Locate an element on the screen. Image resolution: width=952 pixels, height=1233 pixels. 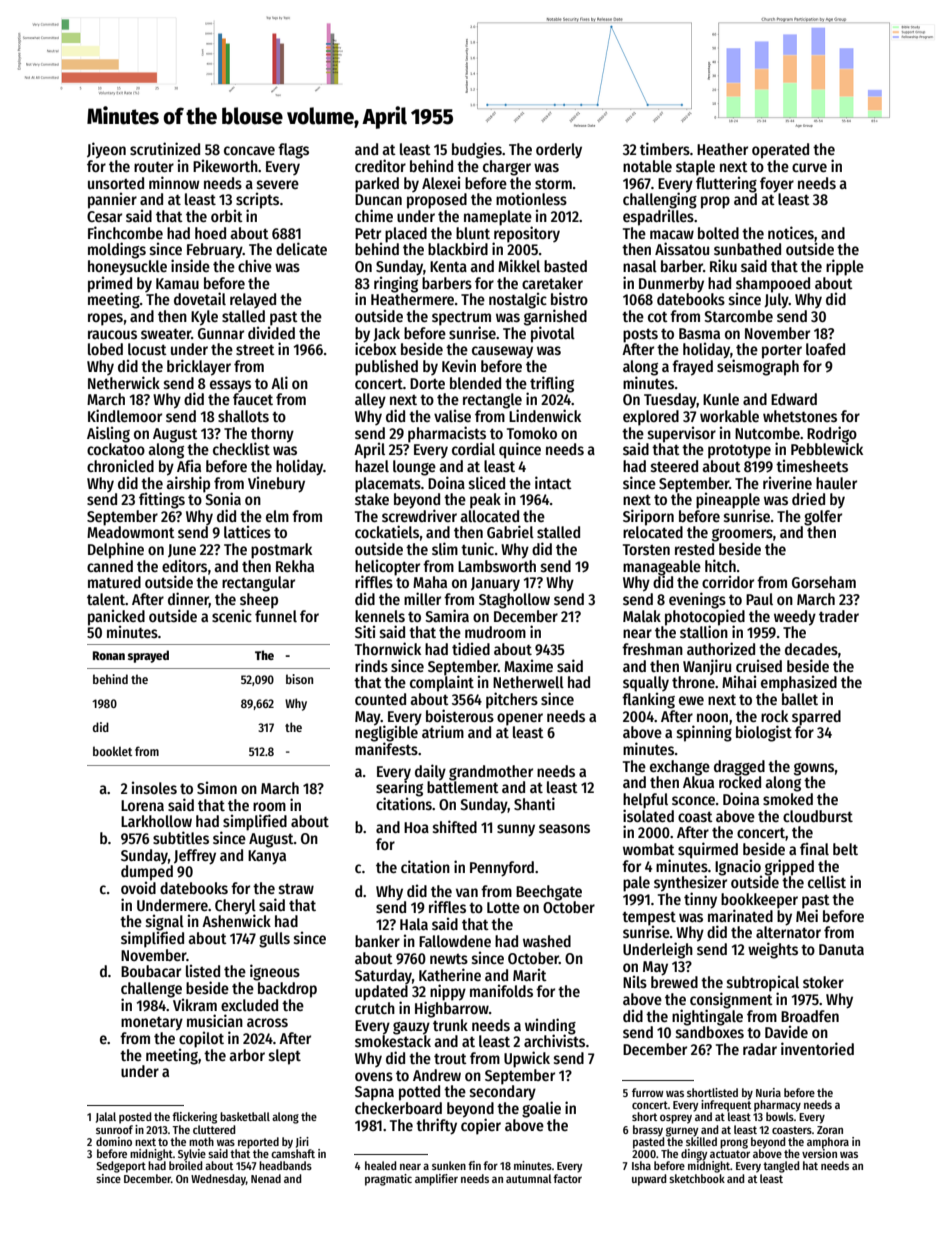
hitch is located at coordinates (720, 565).
